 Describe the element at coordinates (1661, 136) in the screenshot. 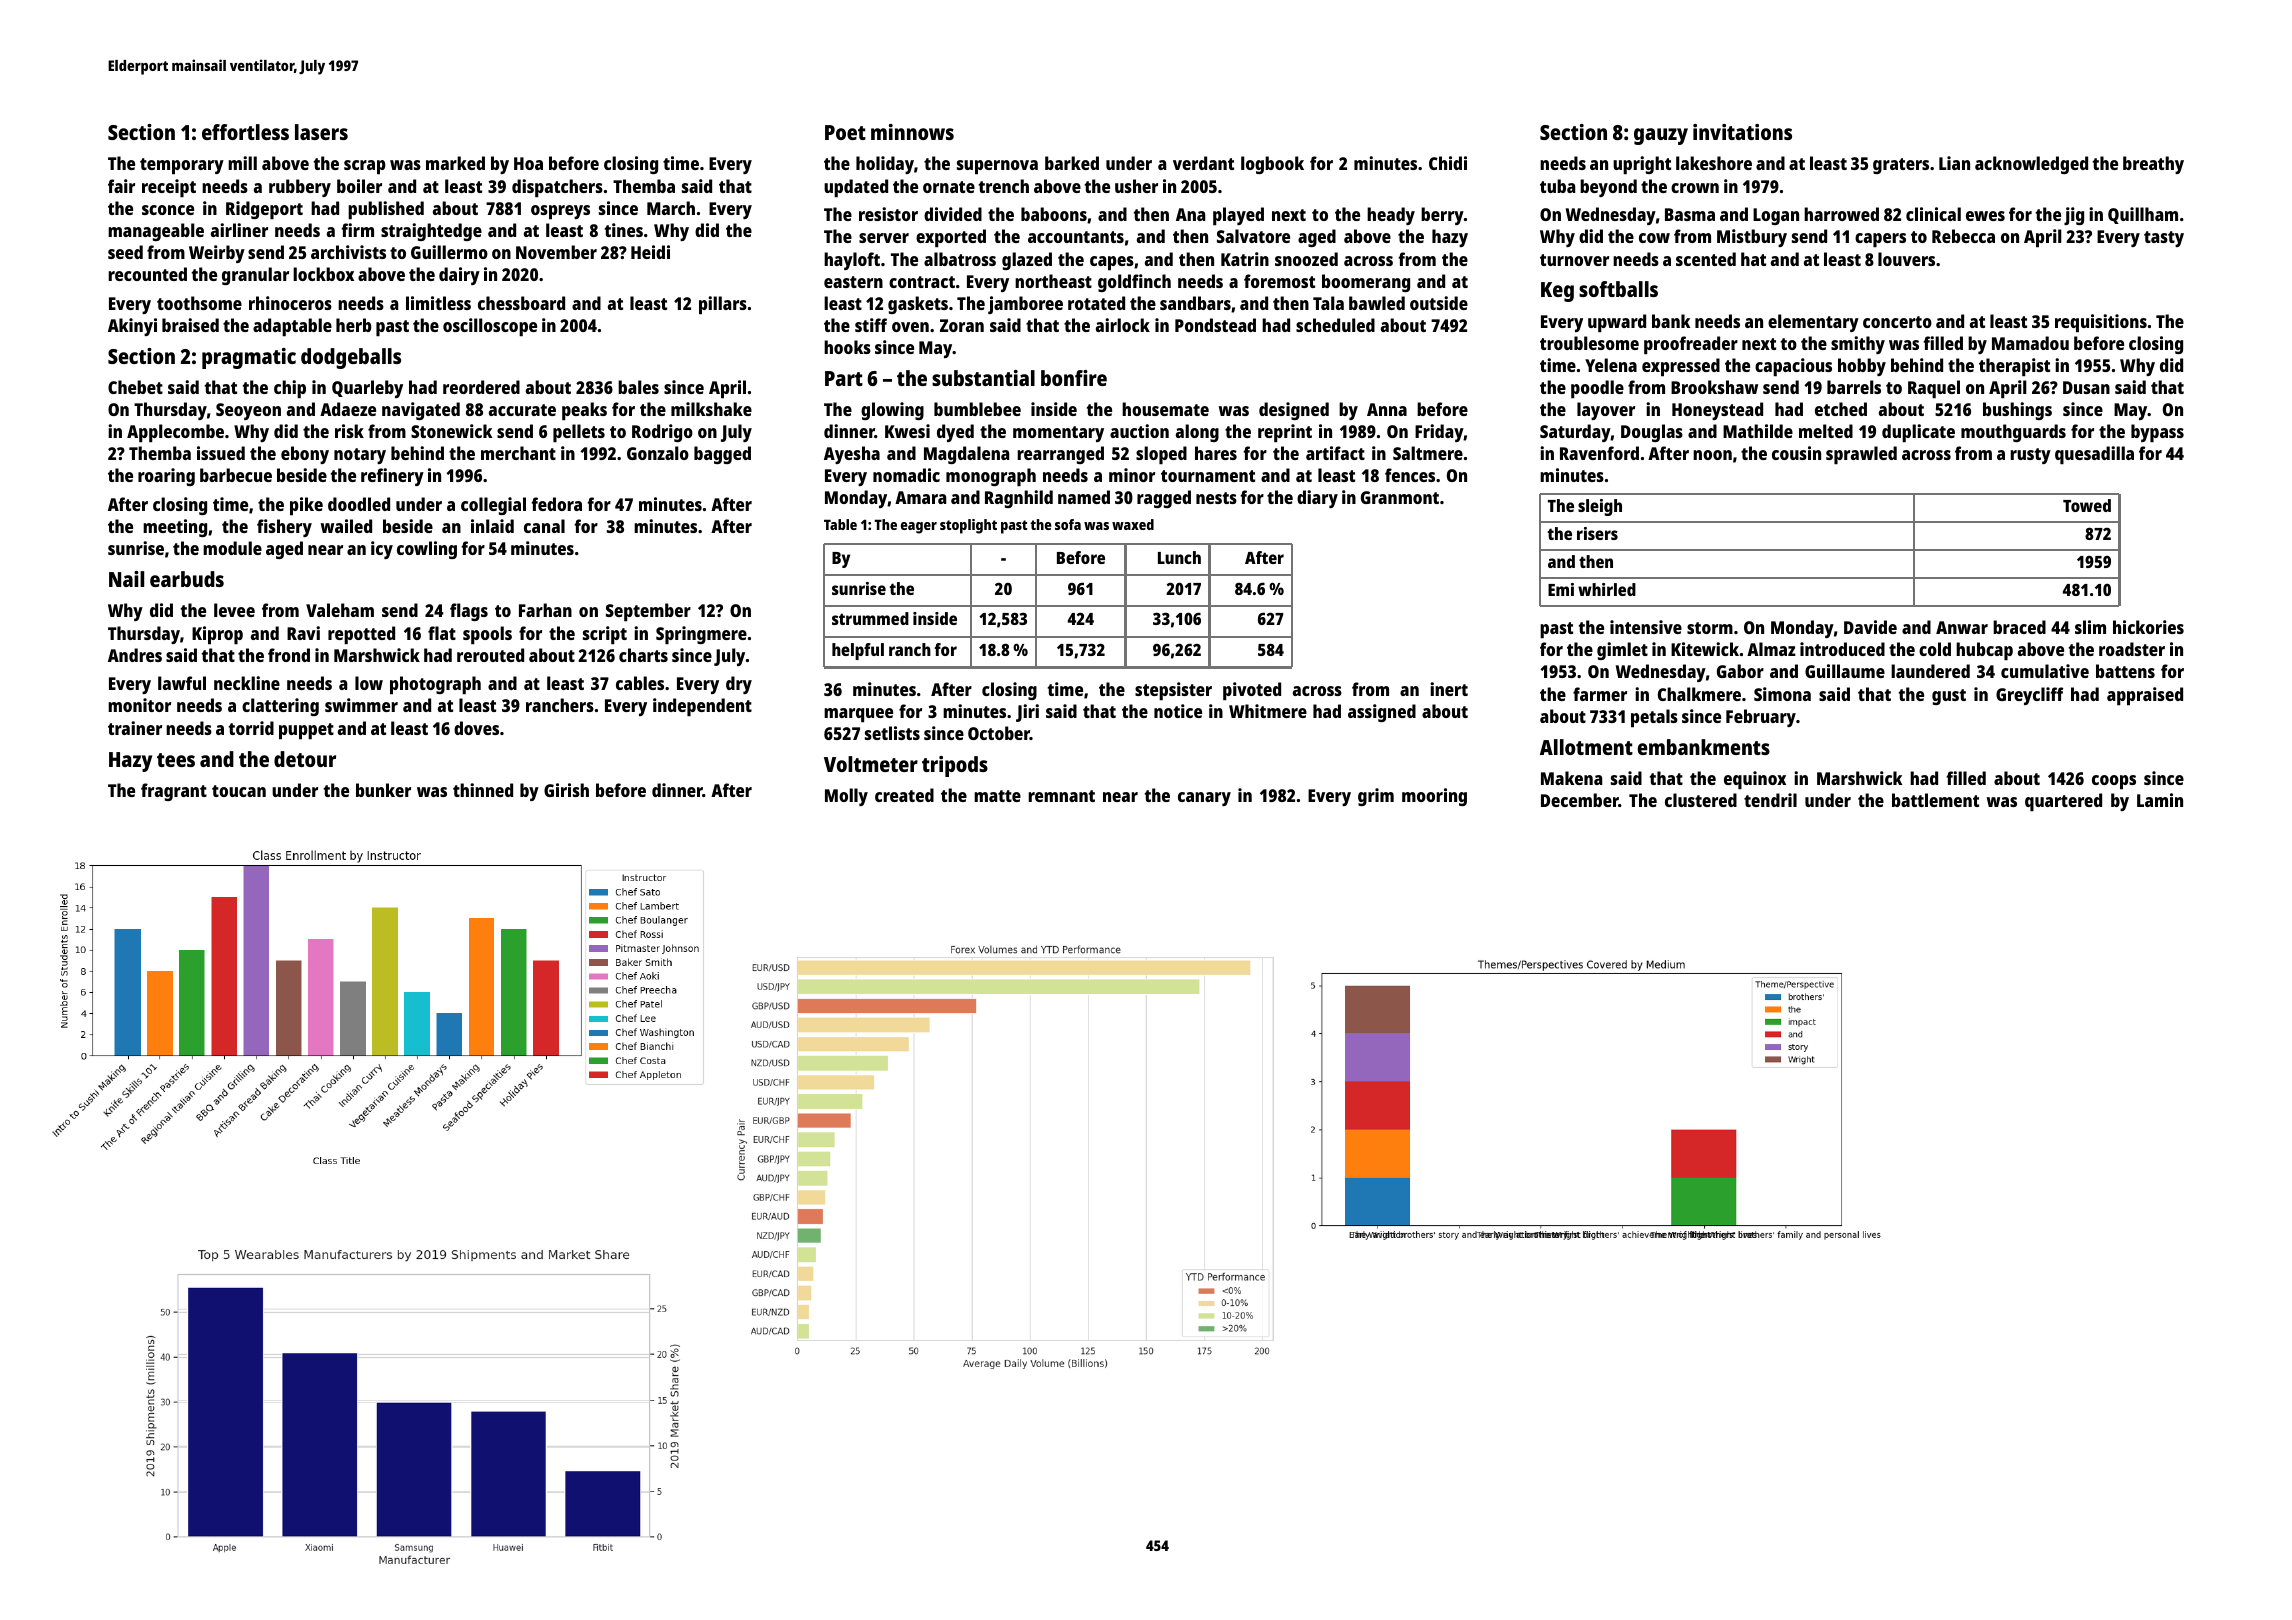

I see `gauzy` at that location.
